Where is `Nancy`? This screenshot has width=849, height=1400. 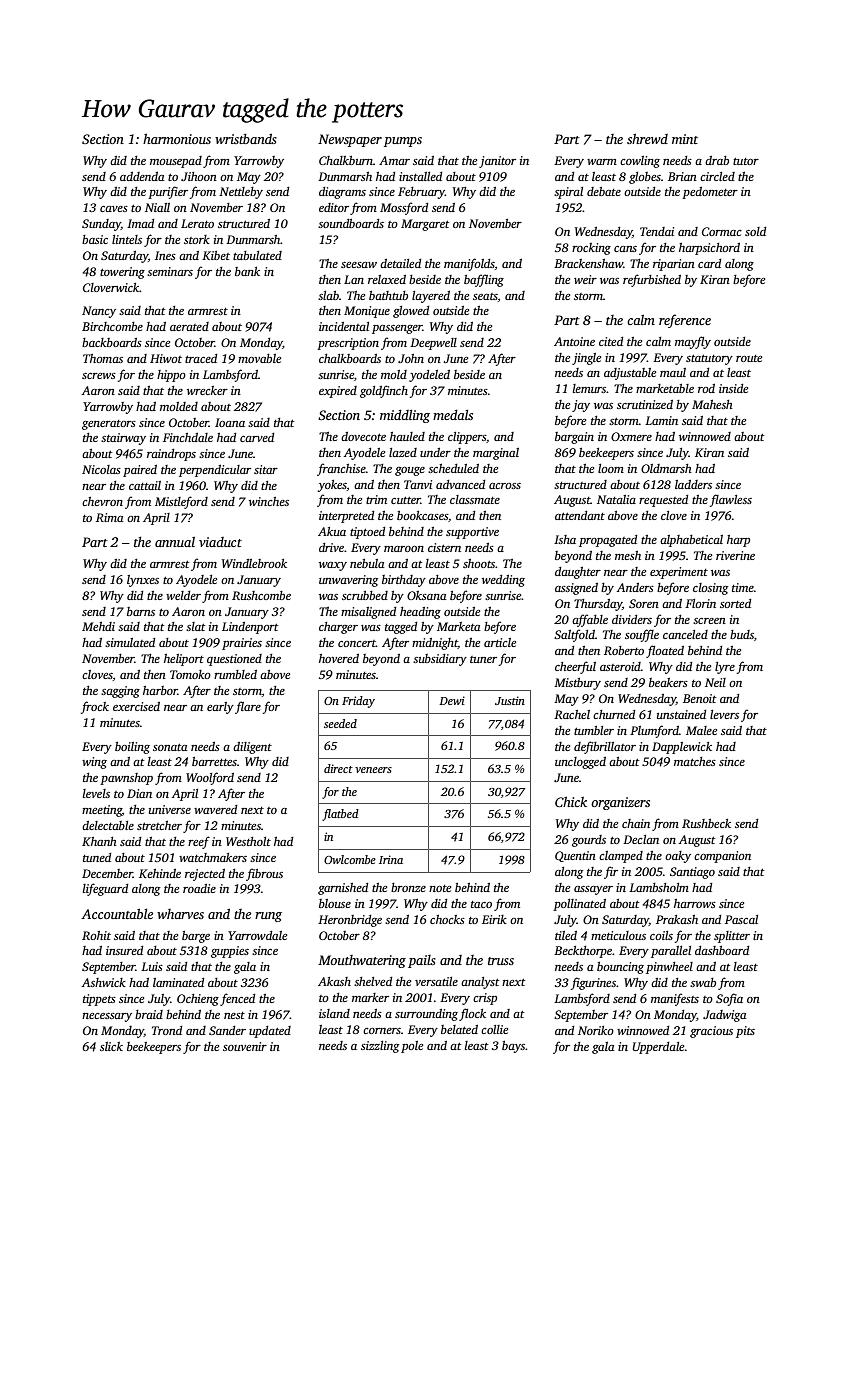 Nancy is located at coordinates (99, 312).
